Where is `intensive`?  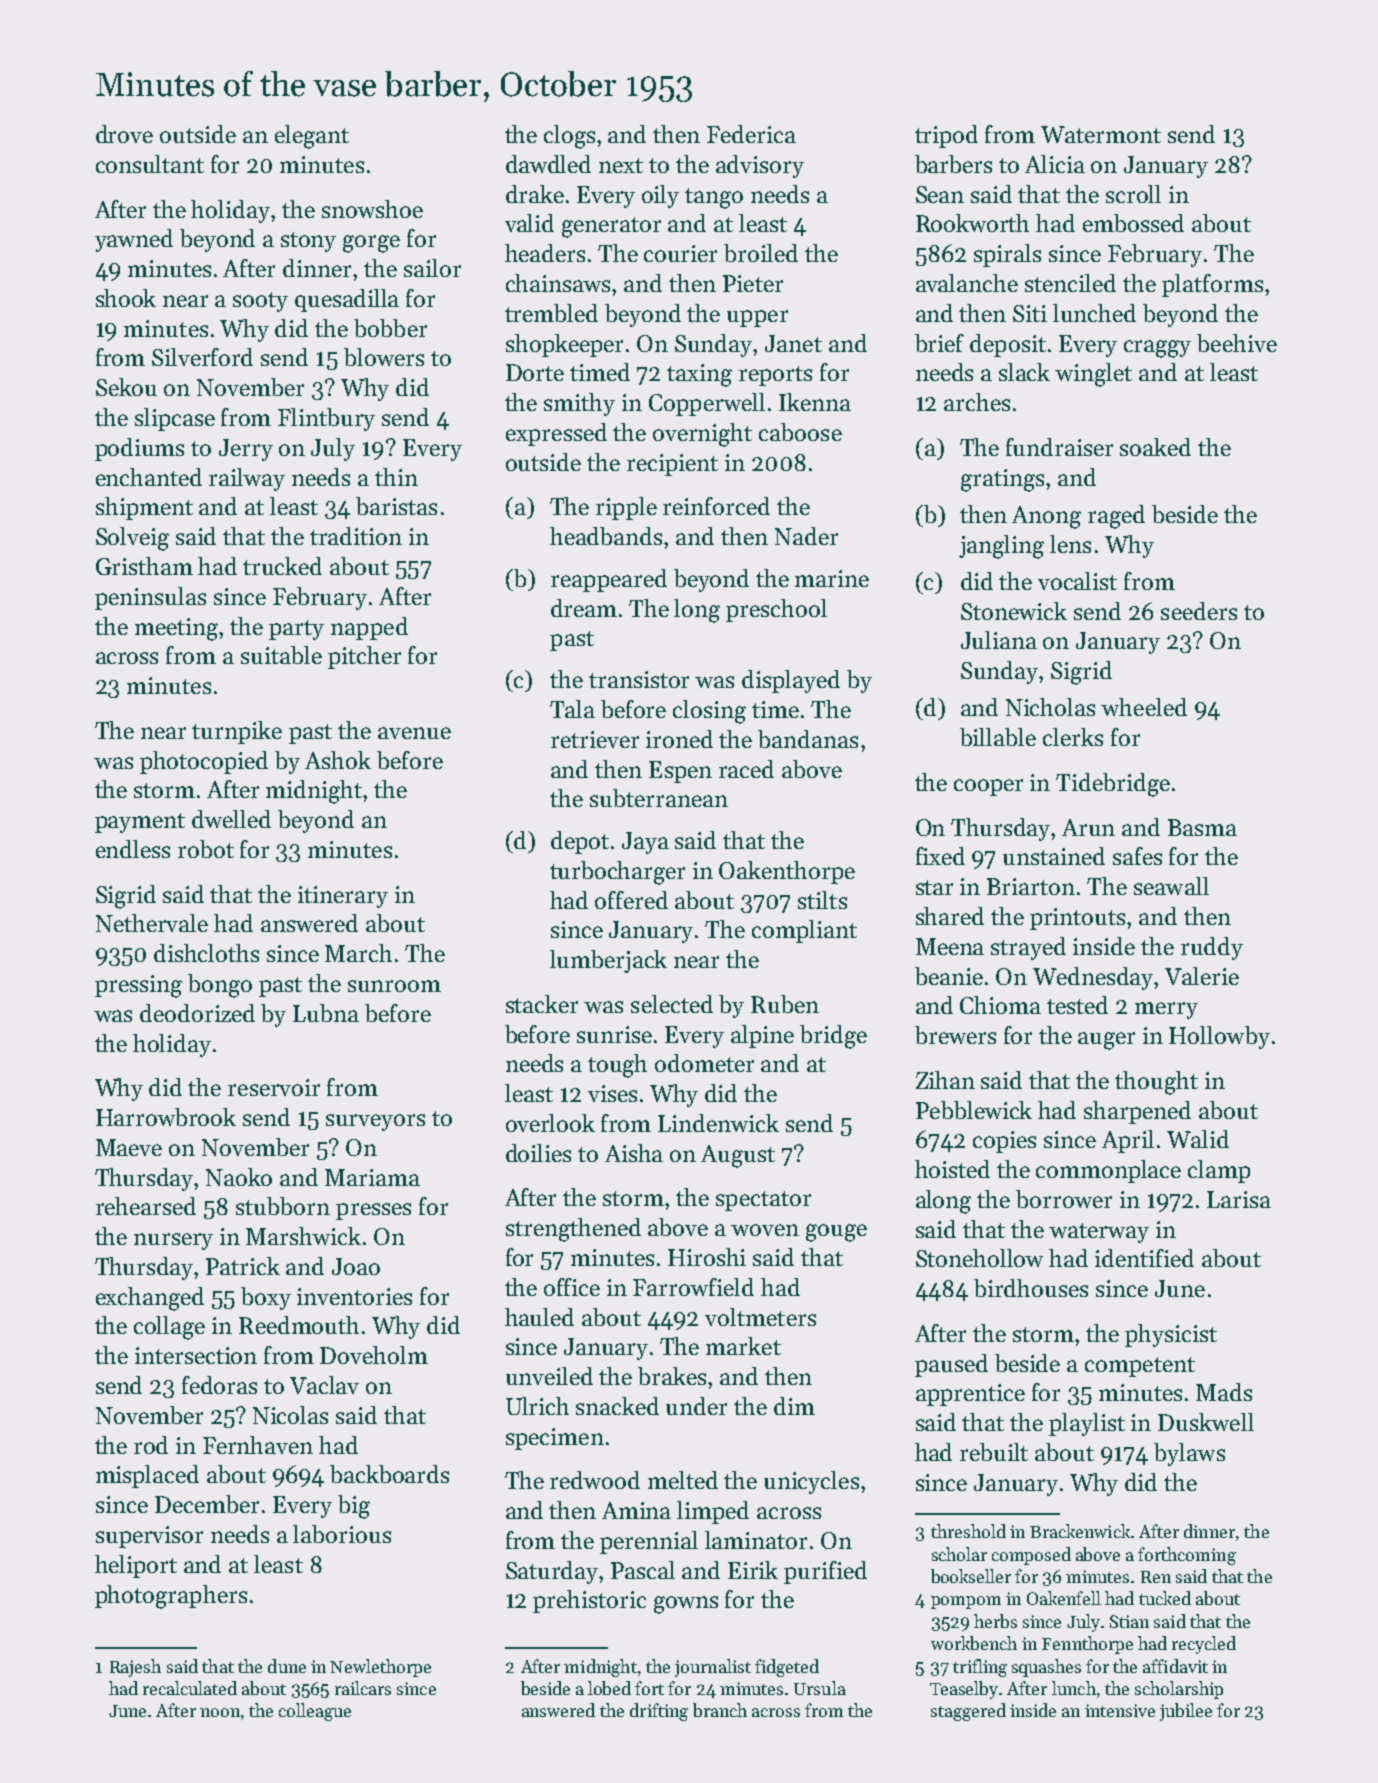 intensive is located at coordinates (1120, 1710).
